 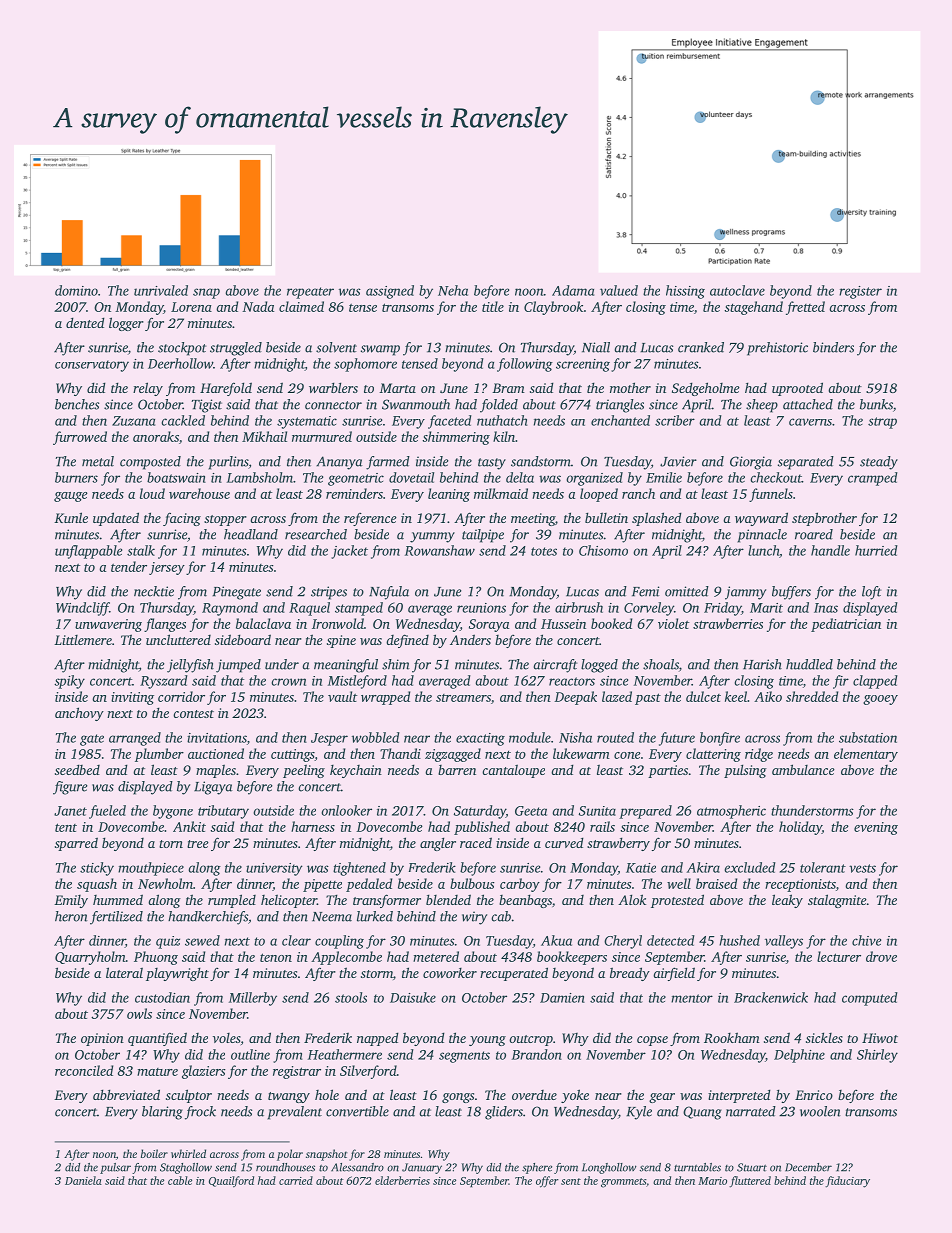 I want to click on pulsar, so click(x=115, y=1168).
